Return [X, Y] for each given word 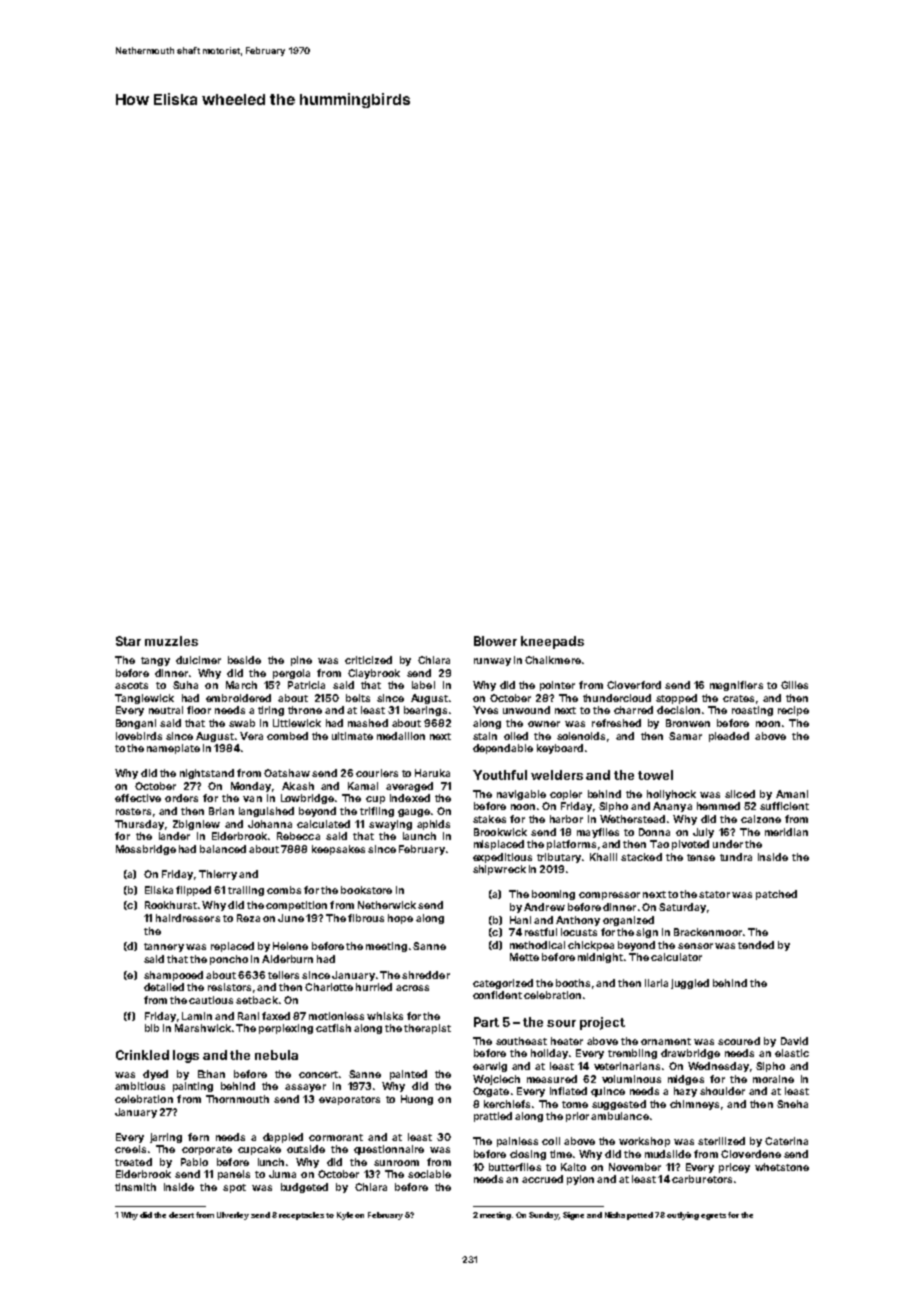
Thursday [139, 825]
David [794, 1041]
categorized [503, 984]
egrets [713, 1216]
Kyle [345, 1216]
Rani [248, 1016]
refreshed [616, 723]
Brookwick [500, 832]
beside [244, 660]
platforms [571, 845]
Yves [485, 710]
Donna [654, 832]
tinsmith [135, 1187]
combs [284, 890]
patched [776, 895]
